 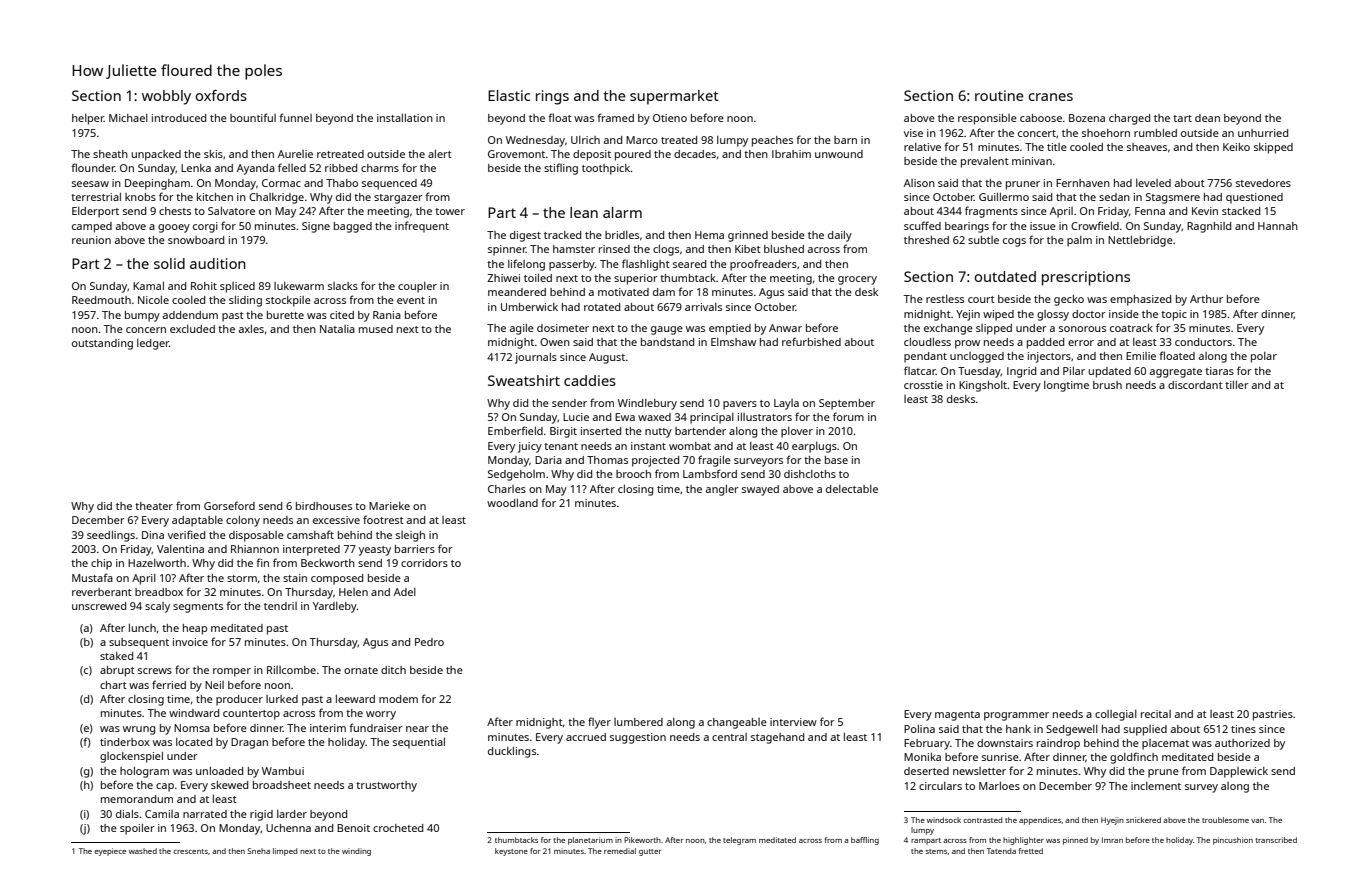 I want to click on Arthur, so click(x=1206, y=299).
